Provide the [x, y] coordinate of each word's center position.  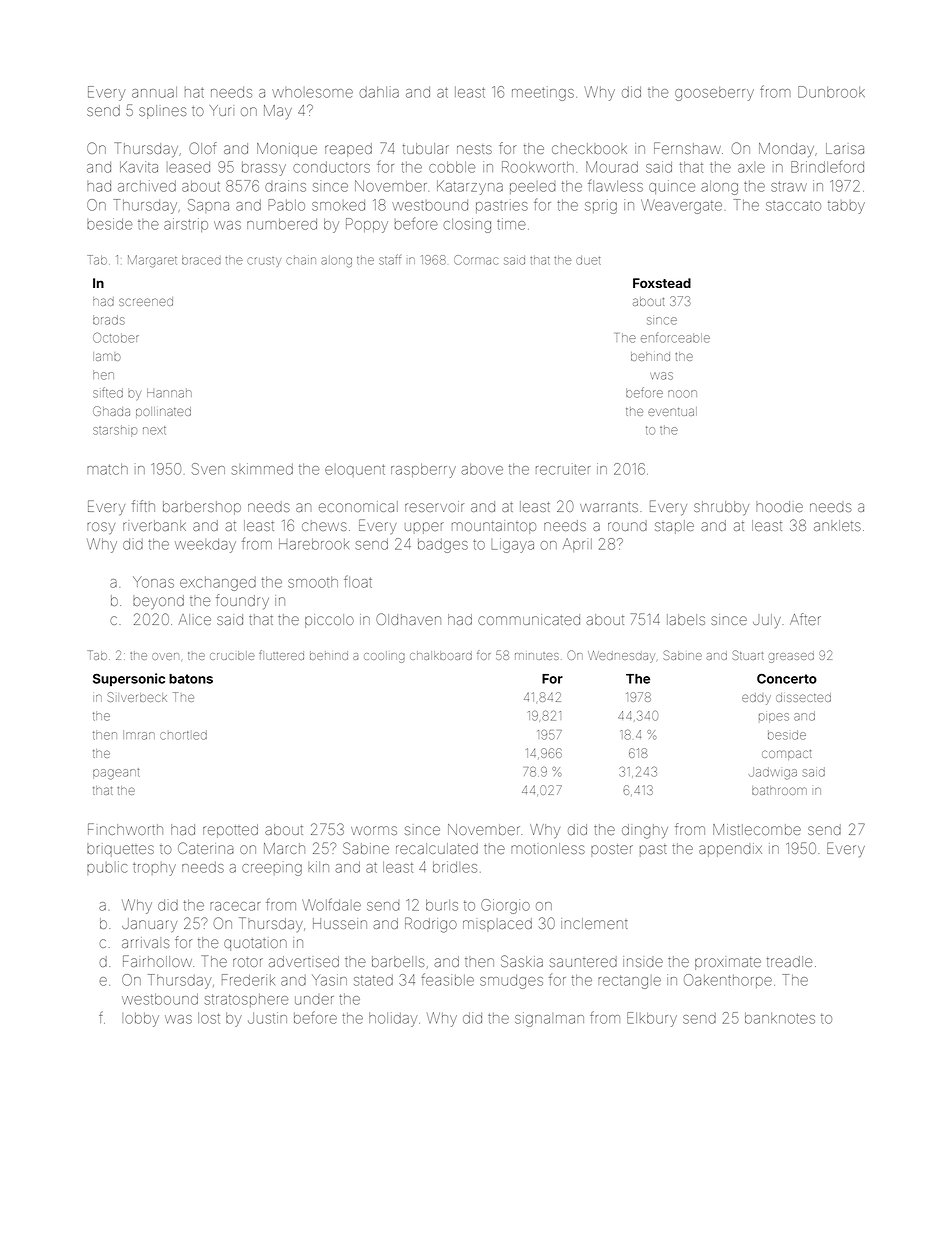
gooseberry [714, 94]
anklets [837, 525]
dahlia [379, 92]
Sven [208, 469]
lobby [140, 1020]
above [482, 469]
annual [154, 92]
